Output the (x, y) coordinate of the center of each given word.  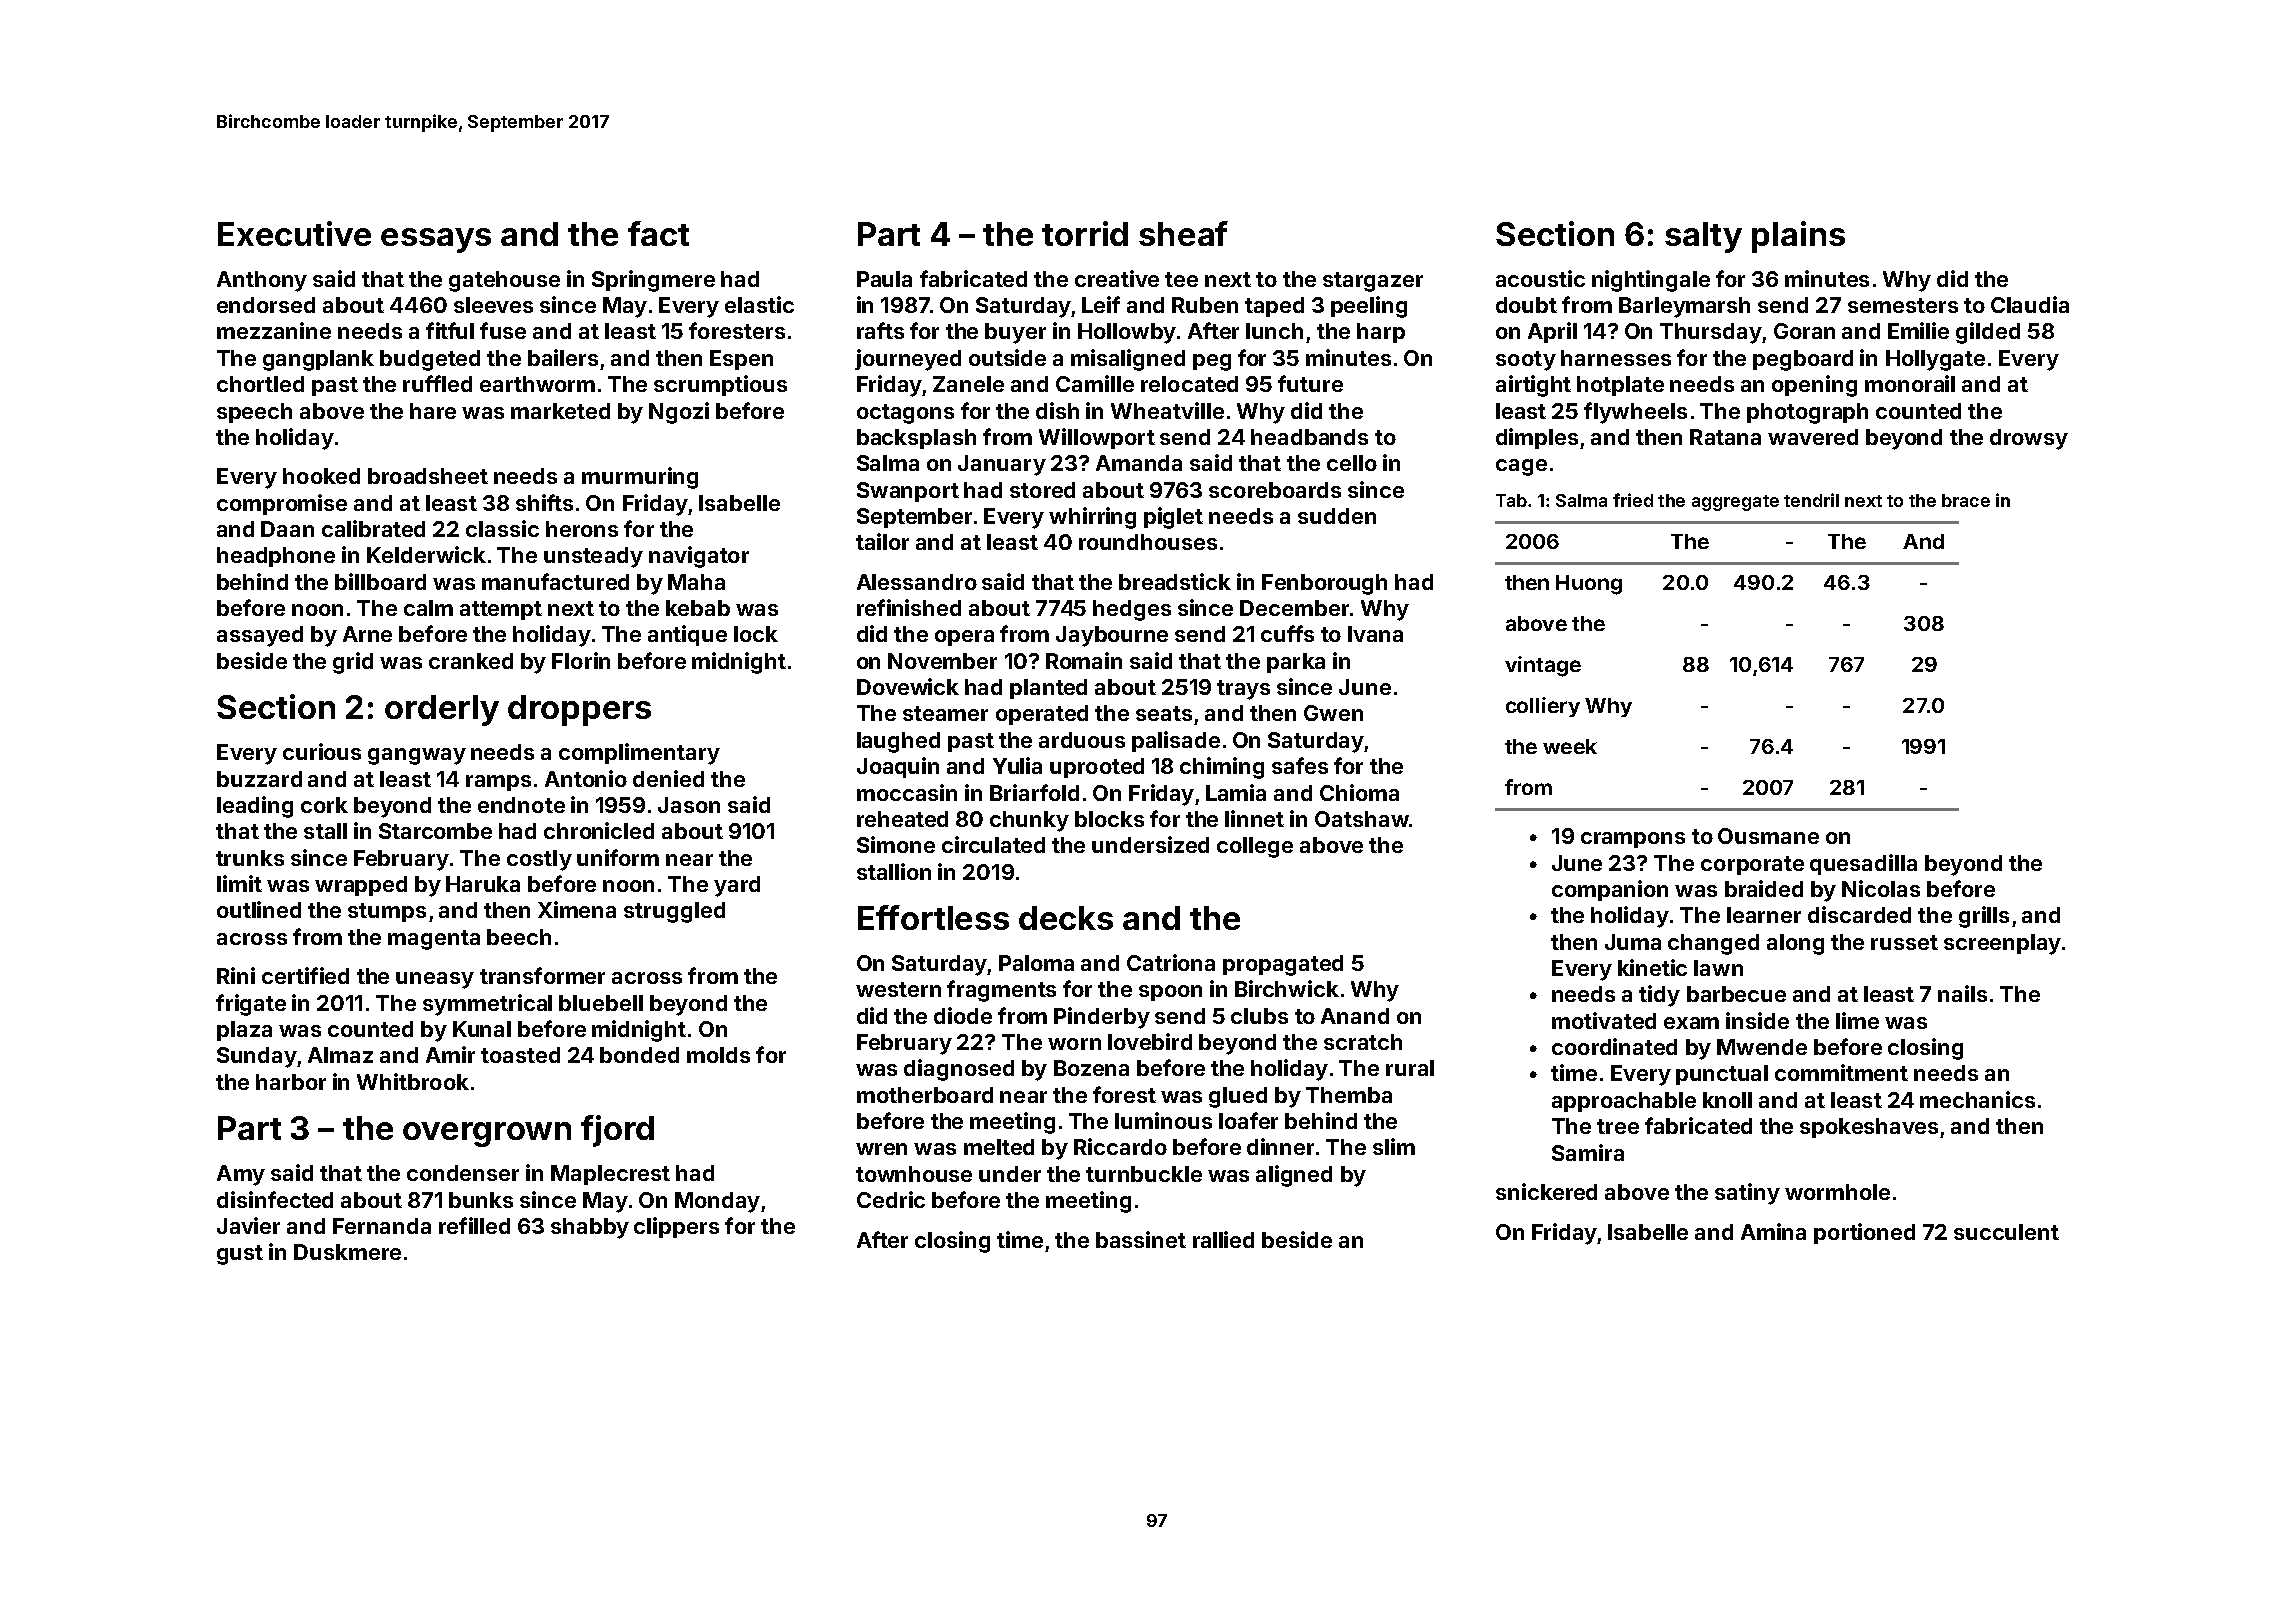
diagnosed (959, 1070)
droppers (579, 710)
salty (1703, 237)
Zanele (968, 384)
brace (1966, 500)
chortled (260, 384)
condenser (463, 1173)
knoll (1727, 1100)
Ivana (1375, 634)
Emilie (1918, 330)
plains (1798, 237)
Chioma (1359, 792)
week (1570, 746)
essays (436, 240)
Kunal (482, 1029)
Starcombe (435, 831)
